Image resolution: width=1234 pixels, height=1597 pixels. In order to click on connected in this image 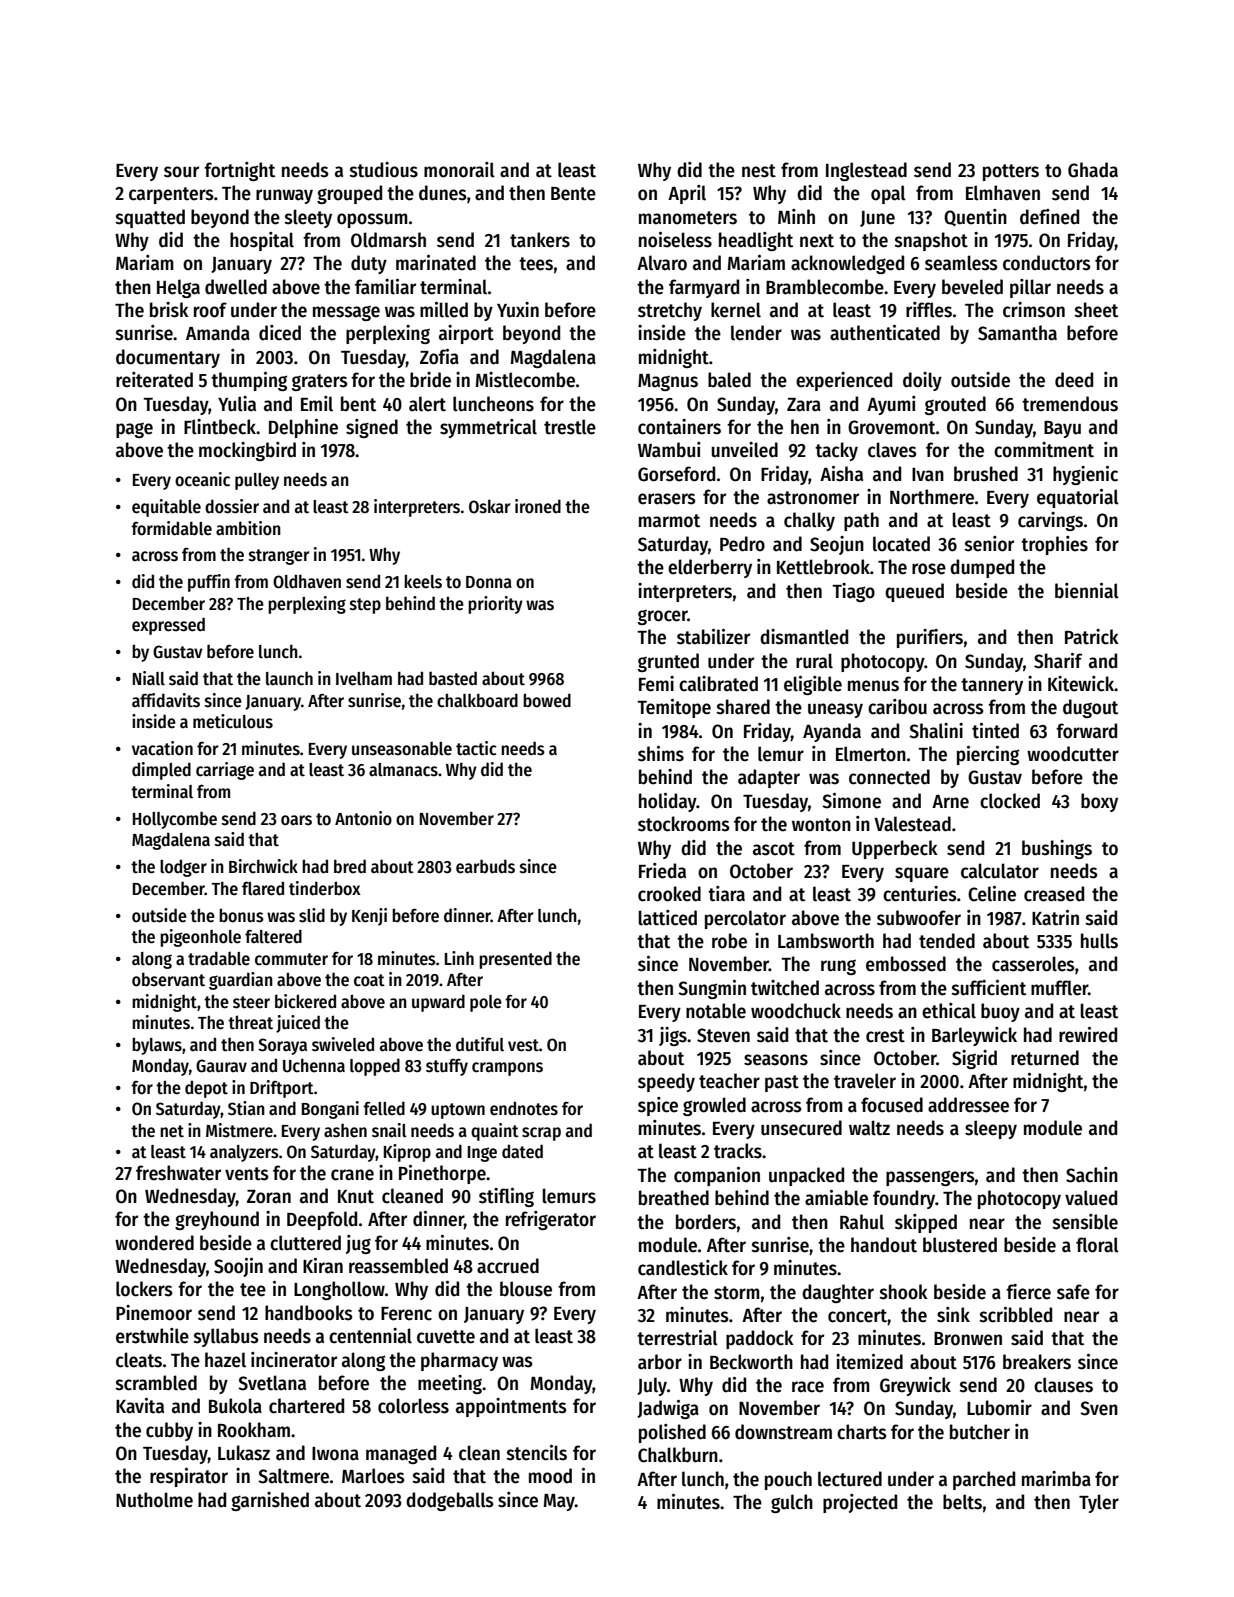, I will do `click(889, 777)`.
